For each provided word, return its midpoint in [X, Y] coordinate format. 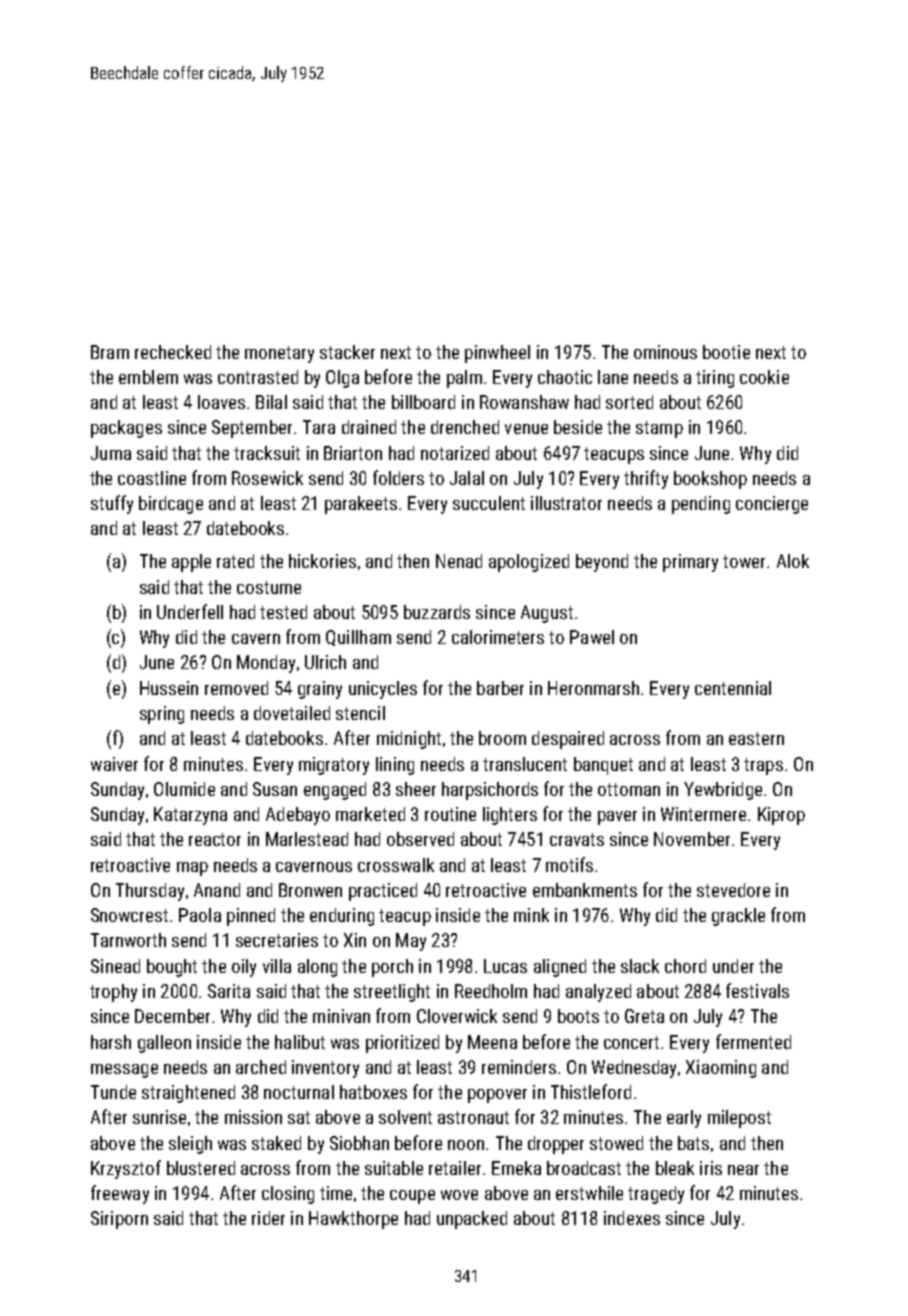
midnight [409, 740]
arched [261, 1067]
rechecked [173, 352]
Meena [492, 1042]
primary [690, 563]
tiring [715, 379]
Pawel [592, 637]
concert [631, 1042]
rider [268, 1218]
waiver [114, 764]
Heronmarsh [593, 688]
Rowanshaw [524, 402]
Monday [266, 664]
